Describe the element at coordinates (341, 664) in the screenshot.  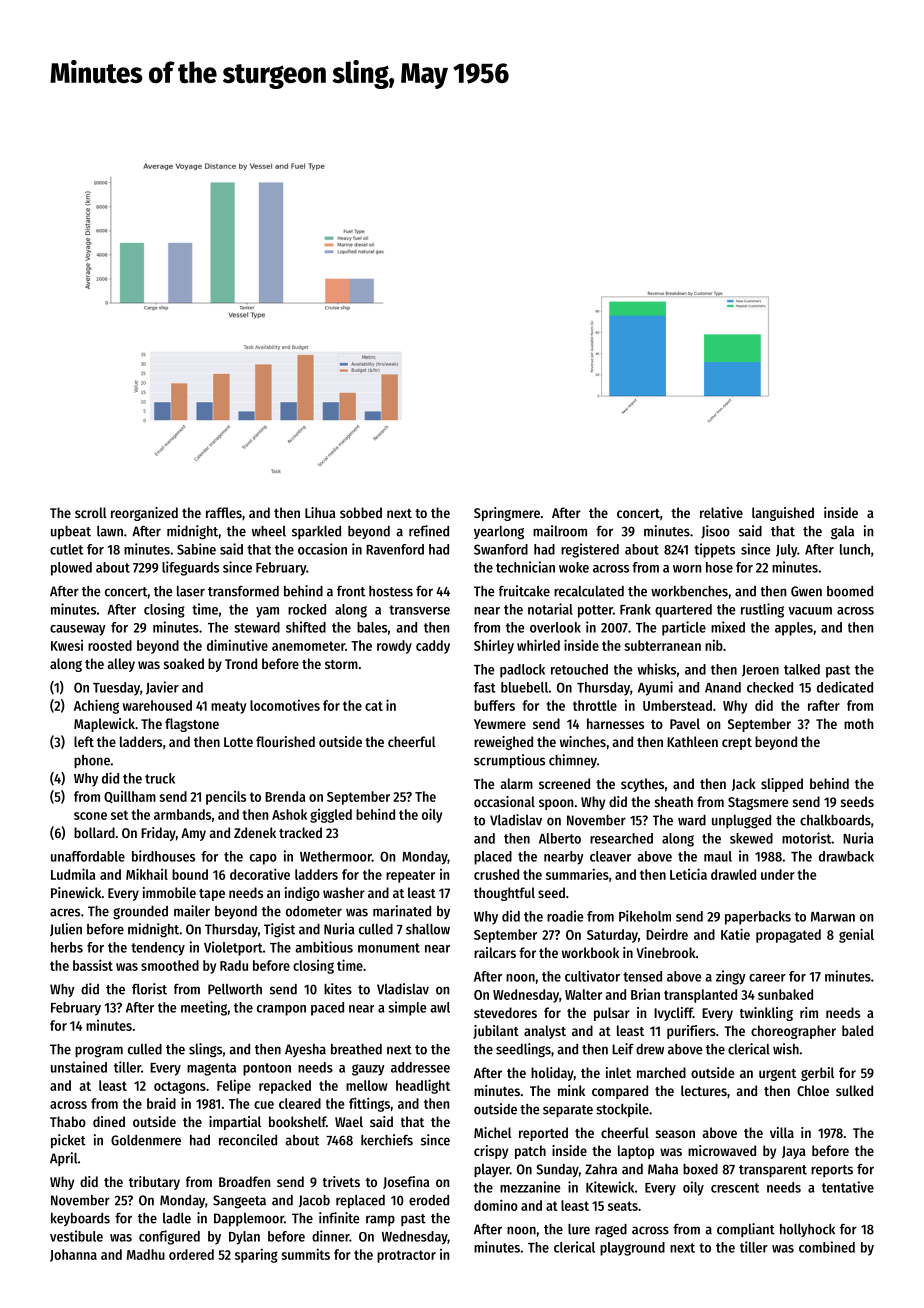
I see `storm` at that location.
